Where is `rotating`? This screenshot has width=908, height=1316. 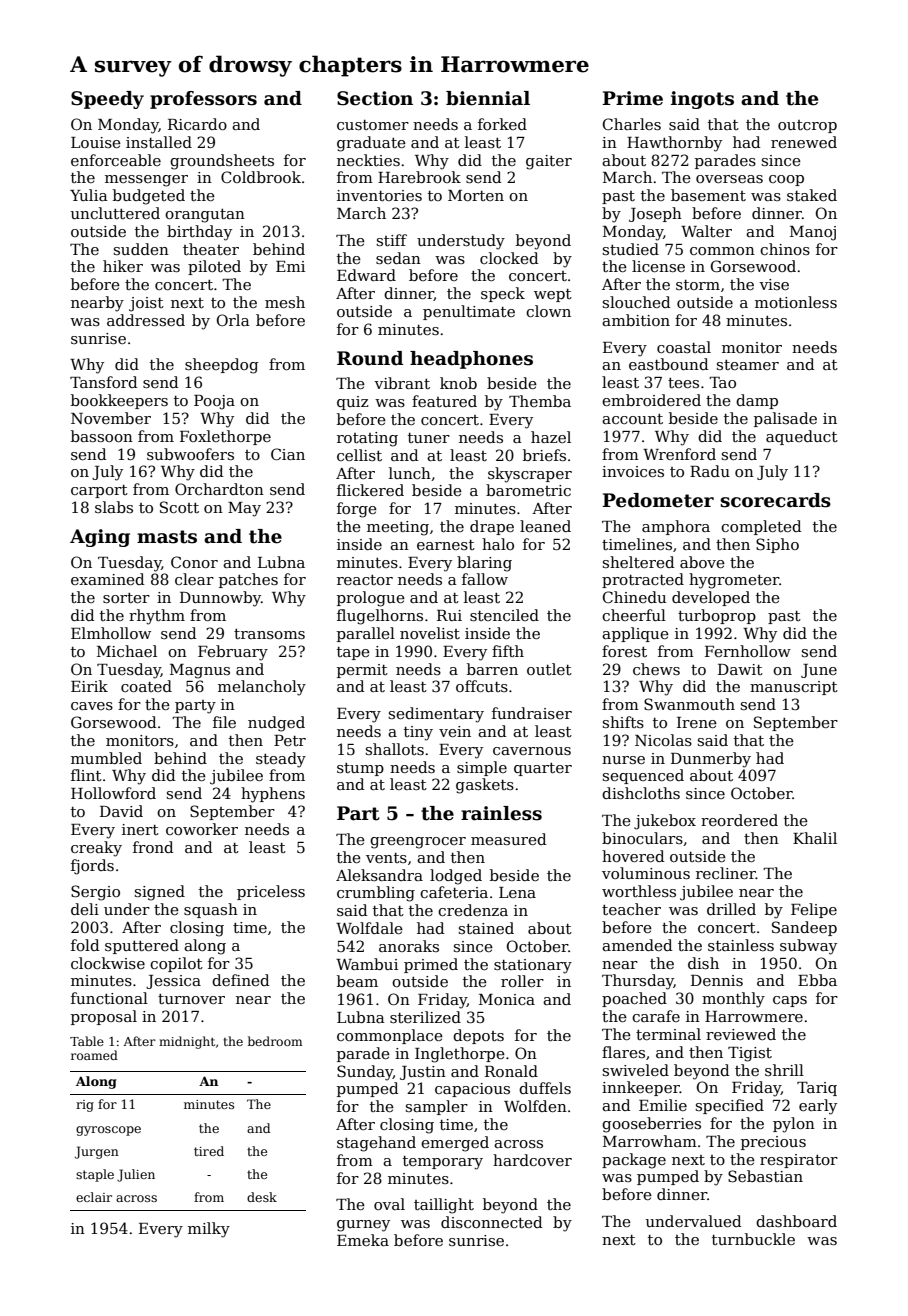 rotating is located at coordinates (367, 439).
